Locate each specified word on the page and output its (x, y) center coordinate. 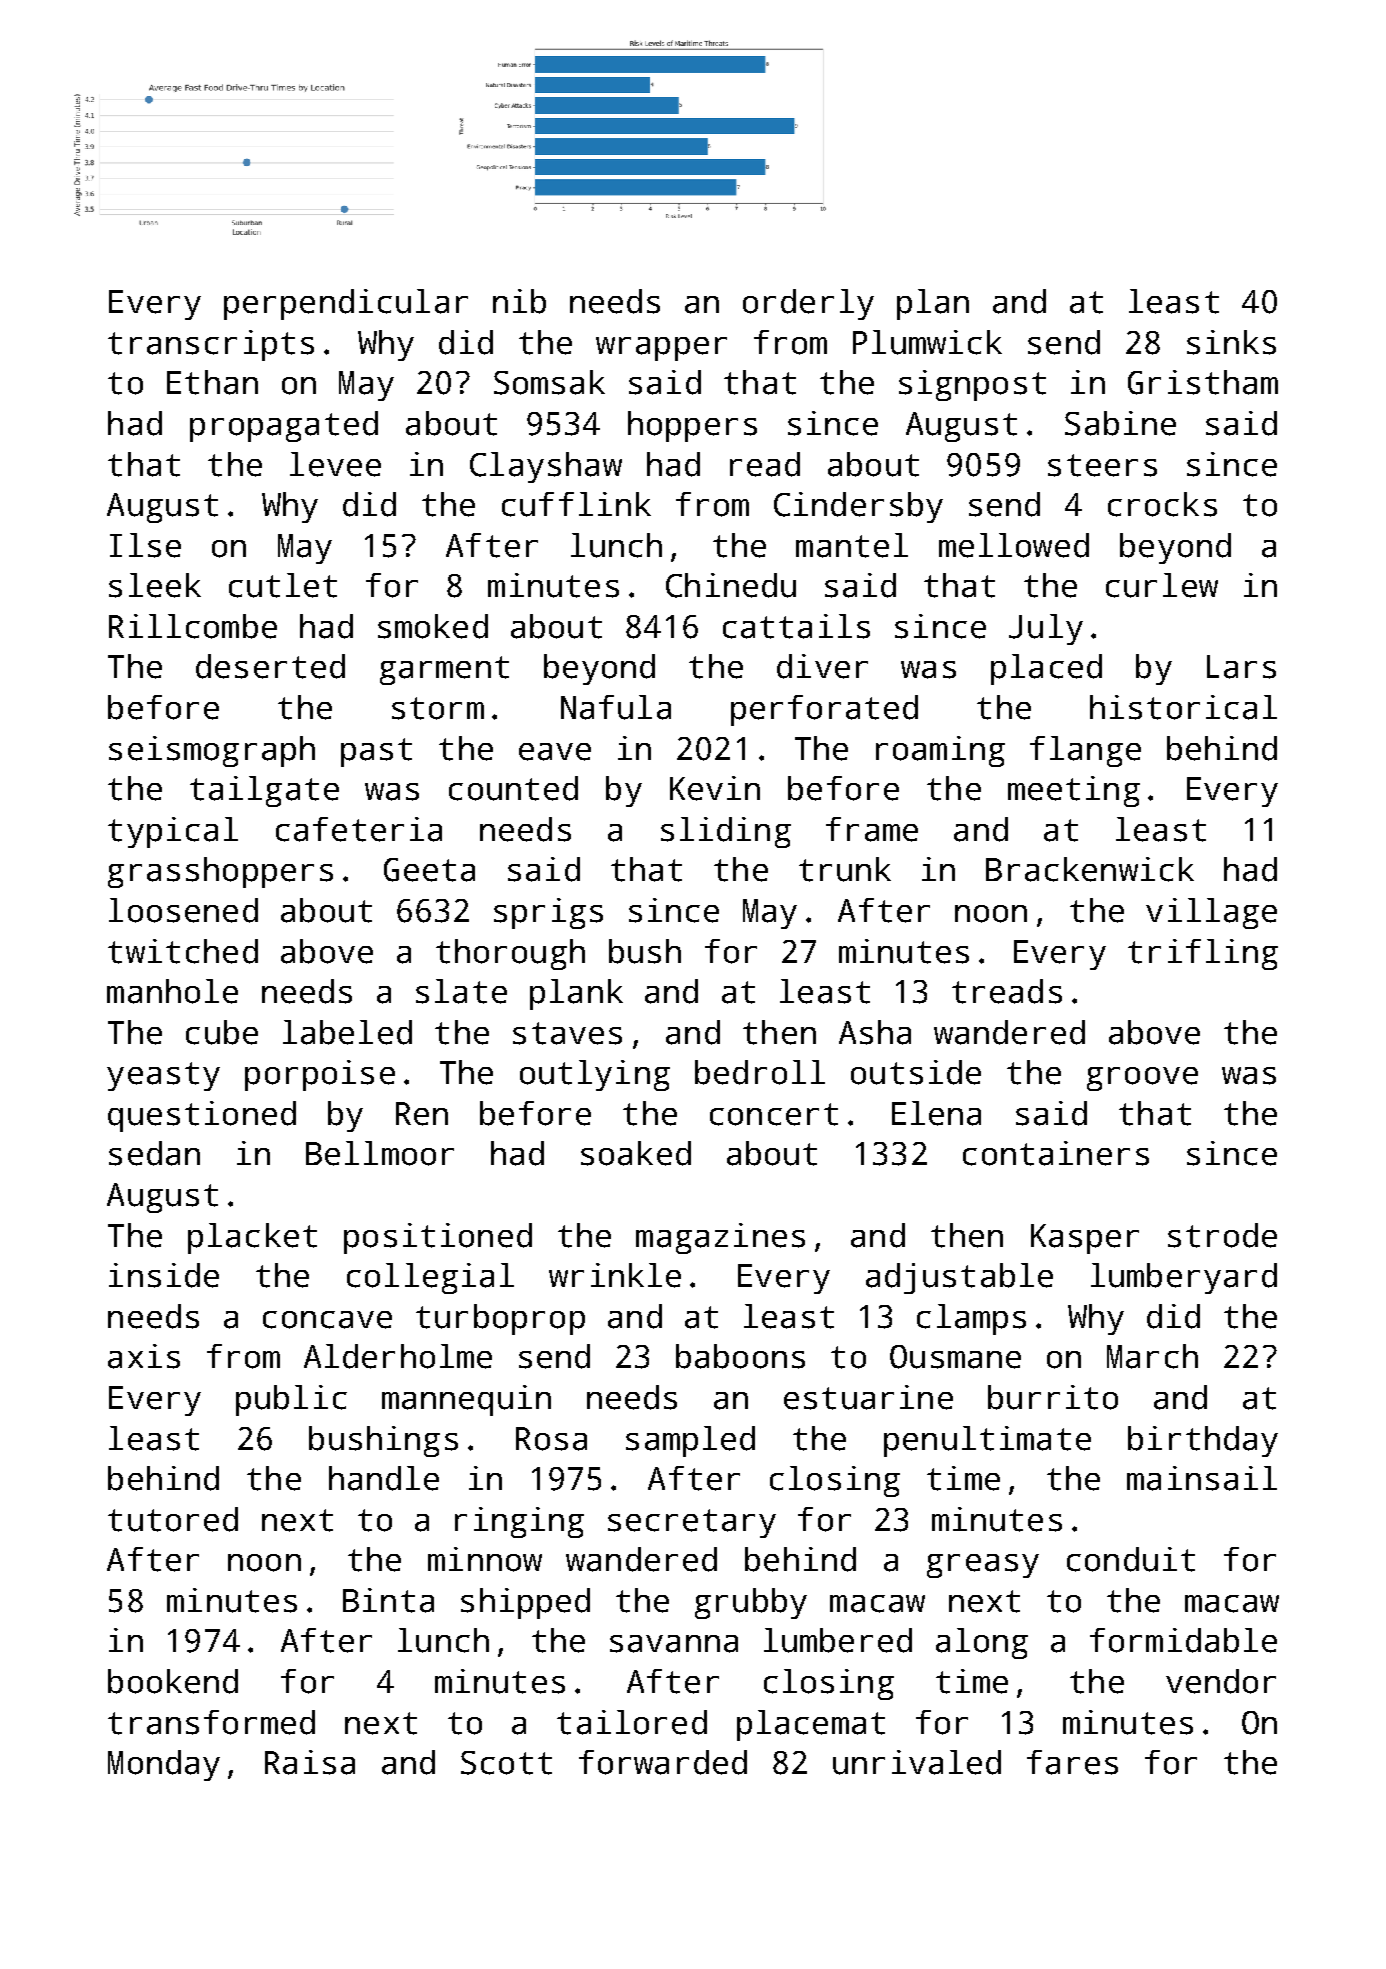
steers (1102, 465)
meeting (1074, 791)
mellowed (1014, 545)
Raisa (310, 1762)
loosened (183, 910)
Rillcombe (193, 626)
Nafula (616, 707)
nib (519, 301)
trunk (845, 869)
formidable (1183, 1640)
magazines (720, 1238)
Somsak (549, 382)
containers (1056, 1153)
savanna (674, 1644)
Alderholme (398, 1356)
